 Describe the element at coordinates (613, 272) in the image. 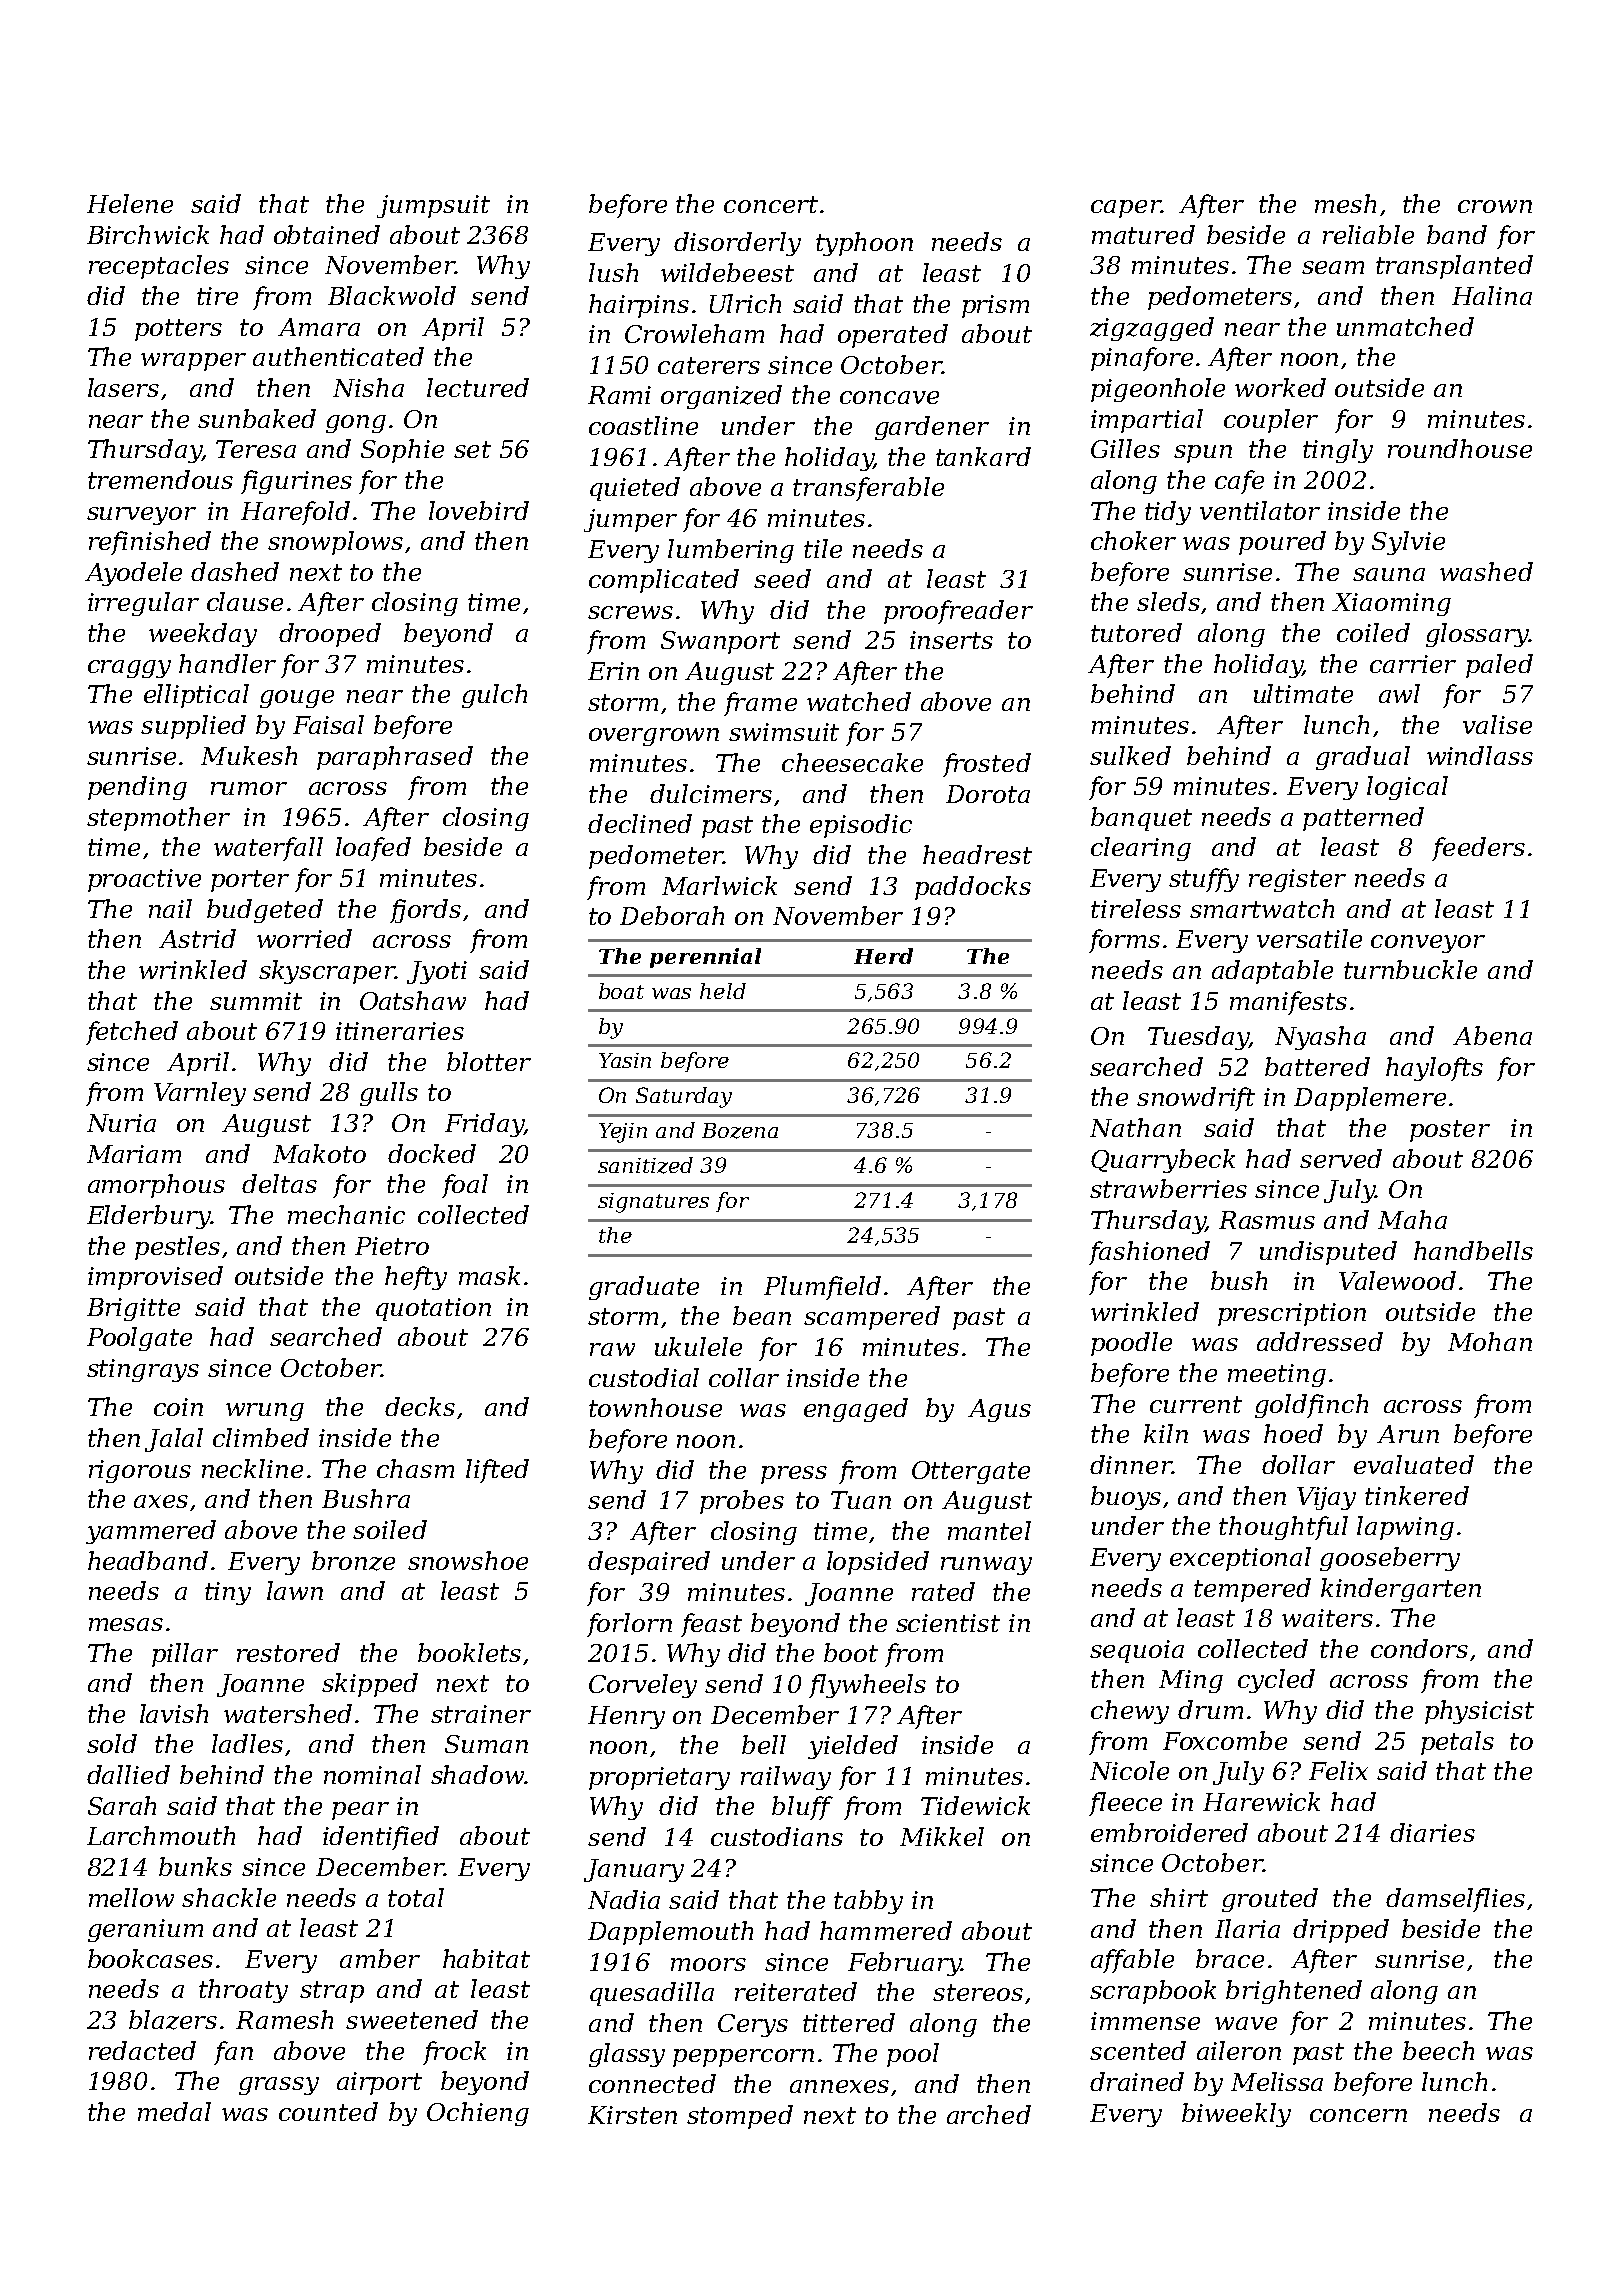

I see `lush` at that location.
